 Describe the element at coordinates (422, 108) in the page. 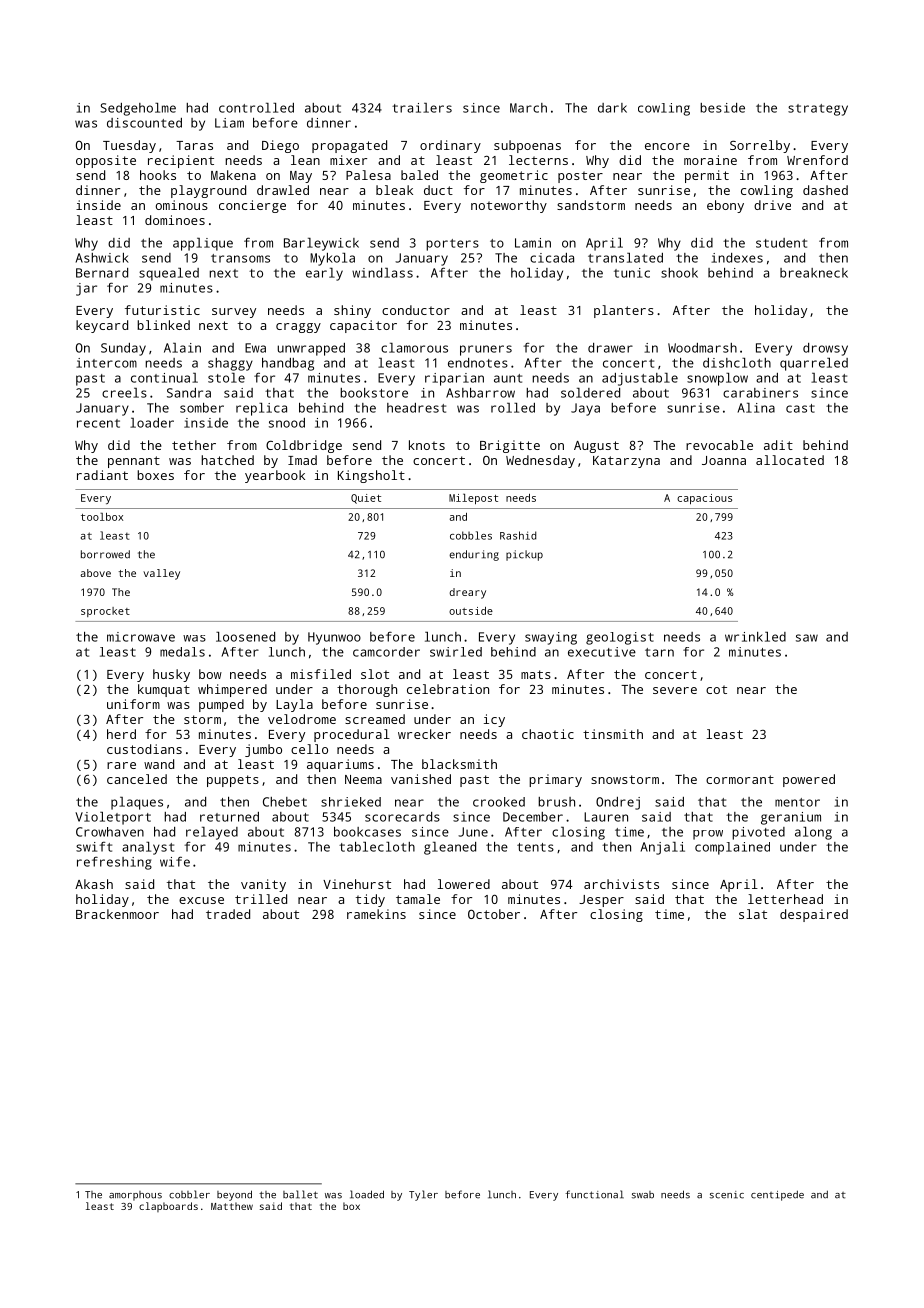

I see `trailers` at that location.
